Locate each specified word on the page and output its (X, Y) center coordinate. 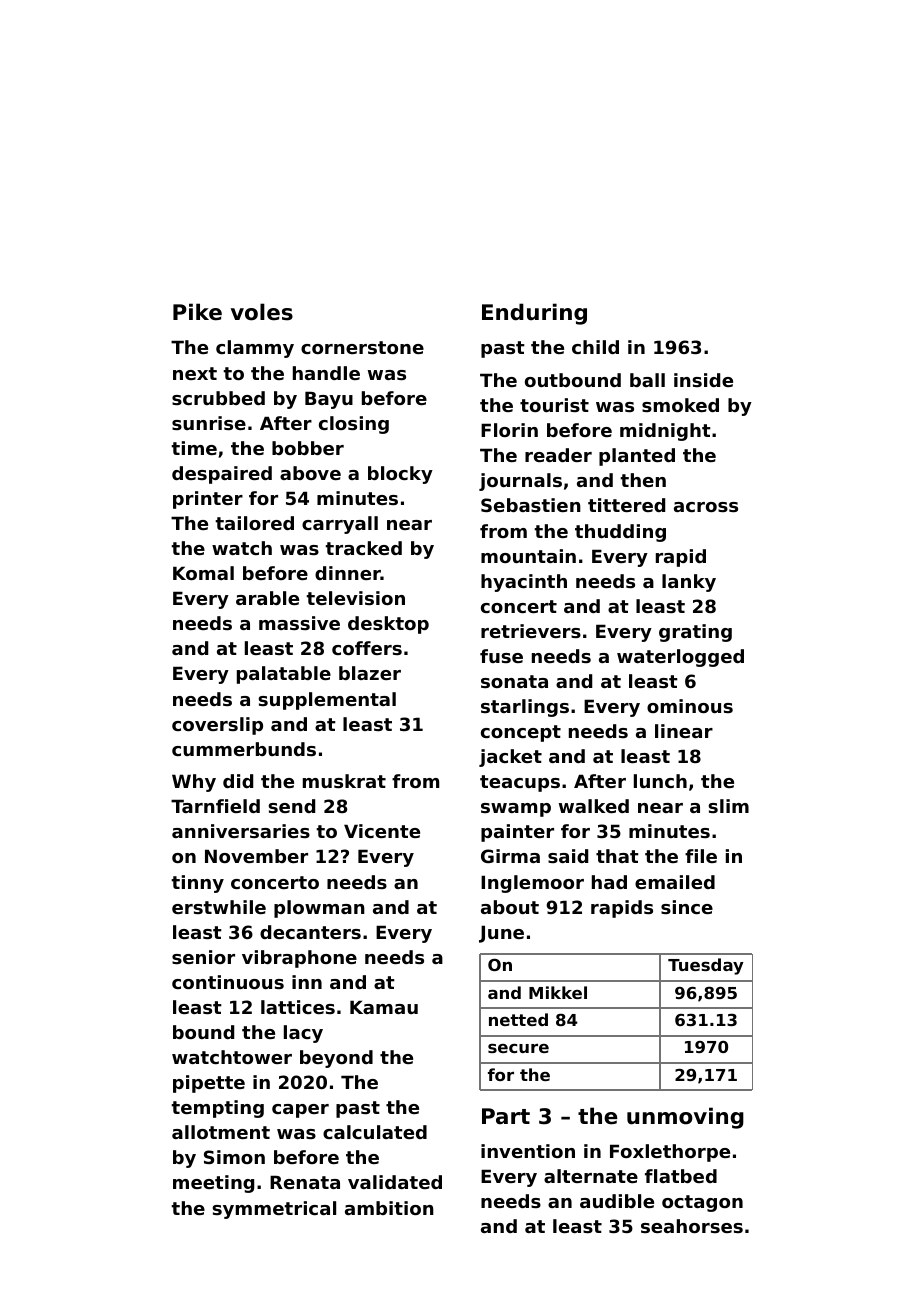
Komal (203, 573)
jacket (510, 758)
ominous (690, 706)
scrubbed (218, 398)
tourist (554, 405)
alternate (591, 1176)
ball (647, 380)
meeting (213, 1184)
